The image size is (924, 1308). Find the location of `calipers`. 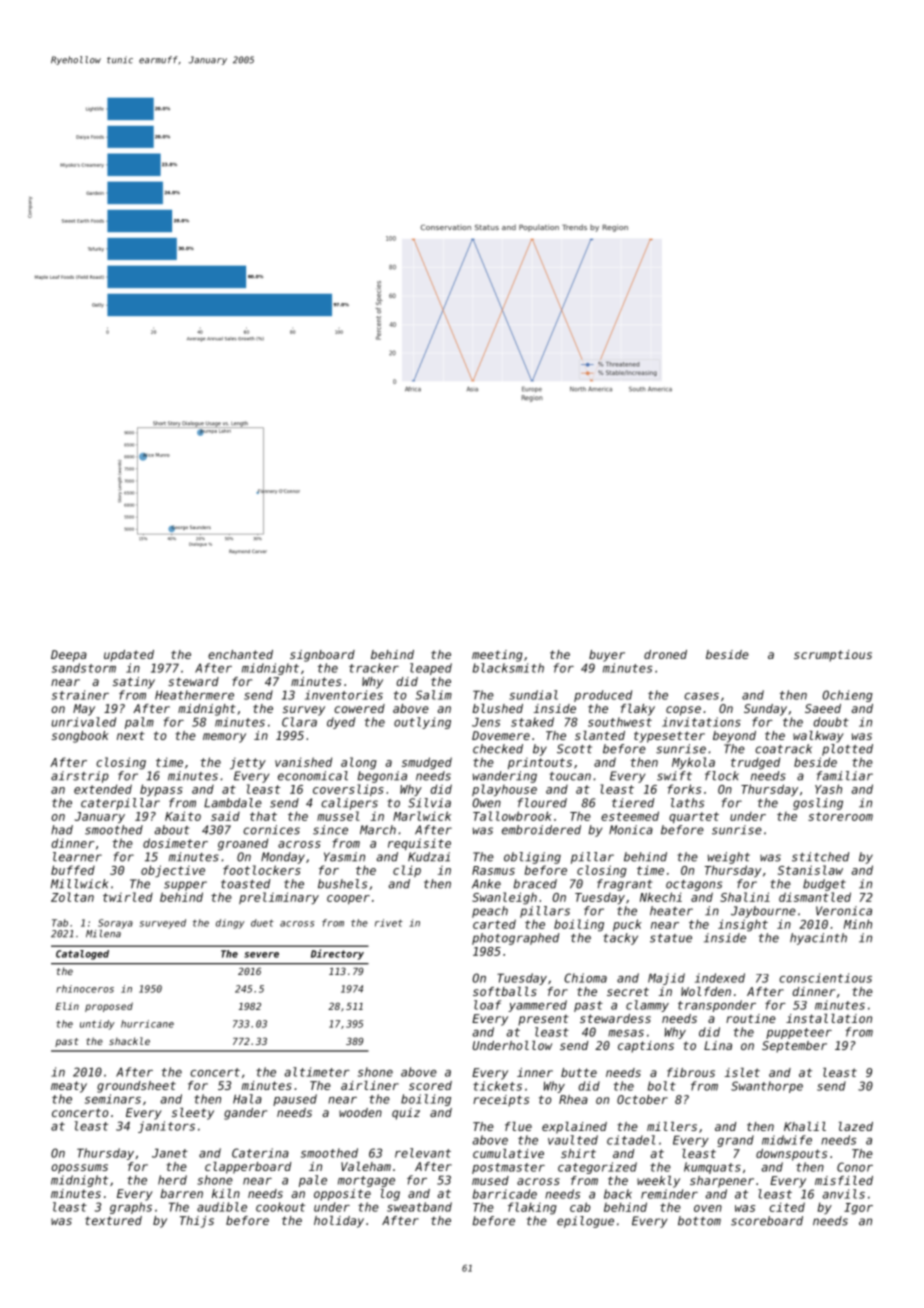

calipers is located at coordinates (349, 804).
